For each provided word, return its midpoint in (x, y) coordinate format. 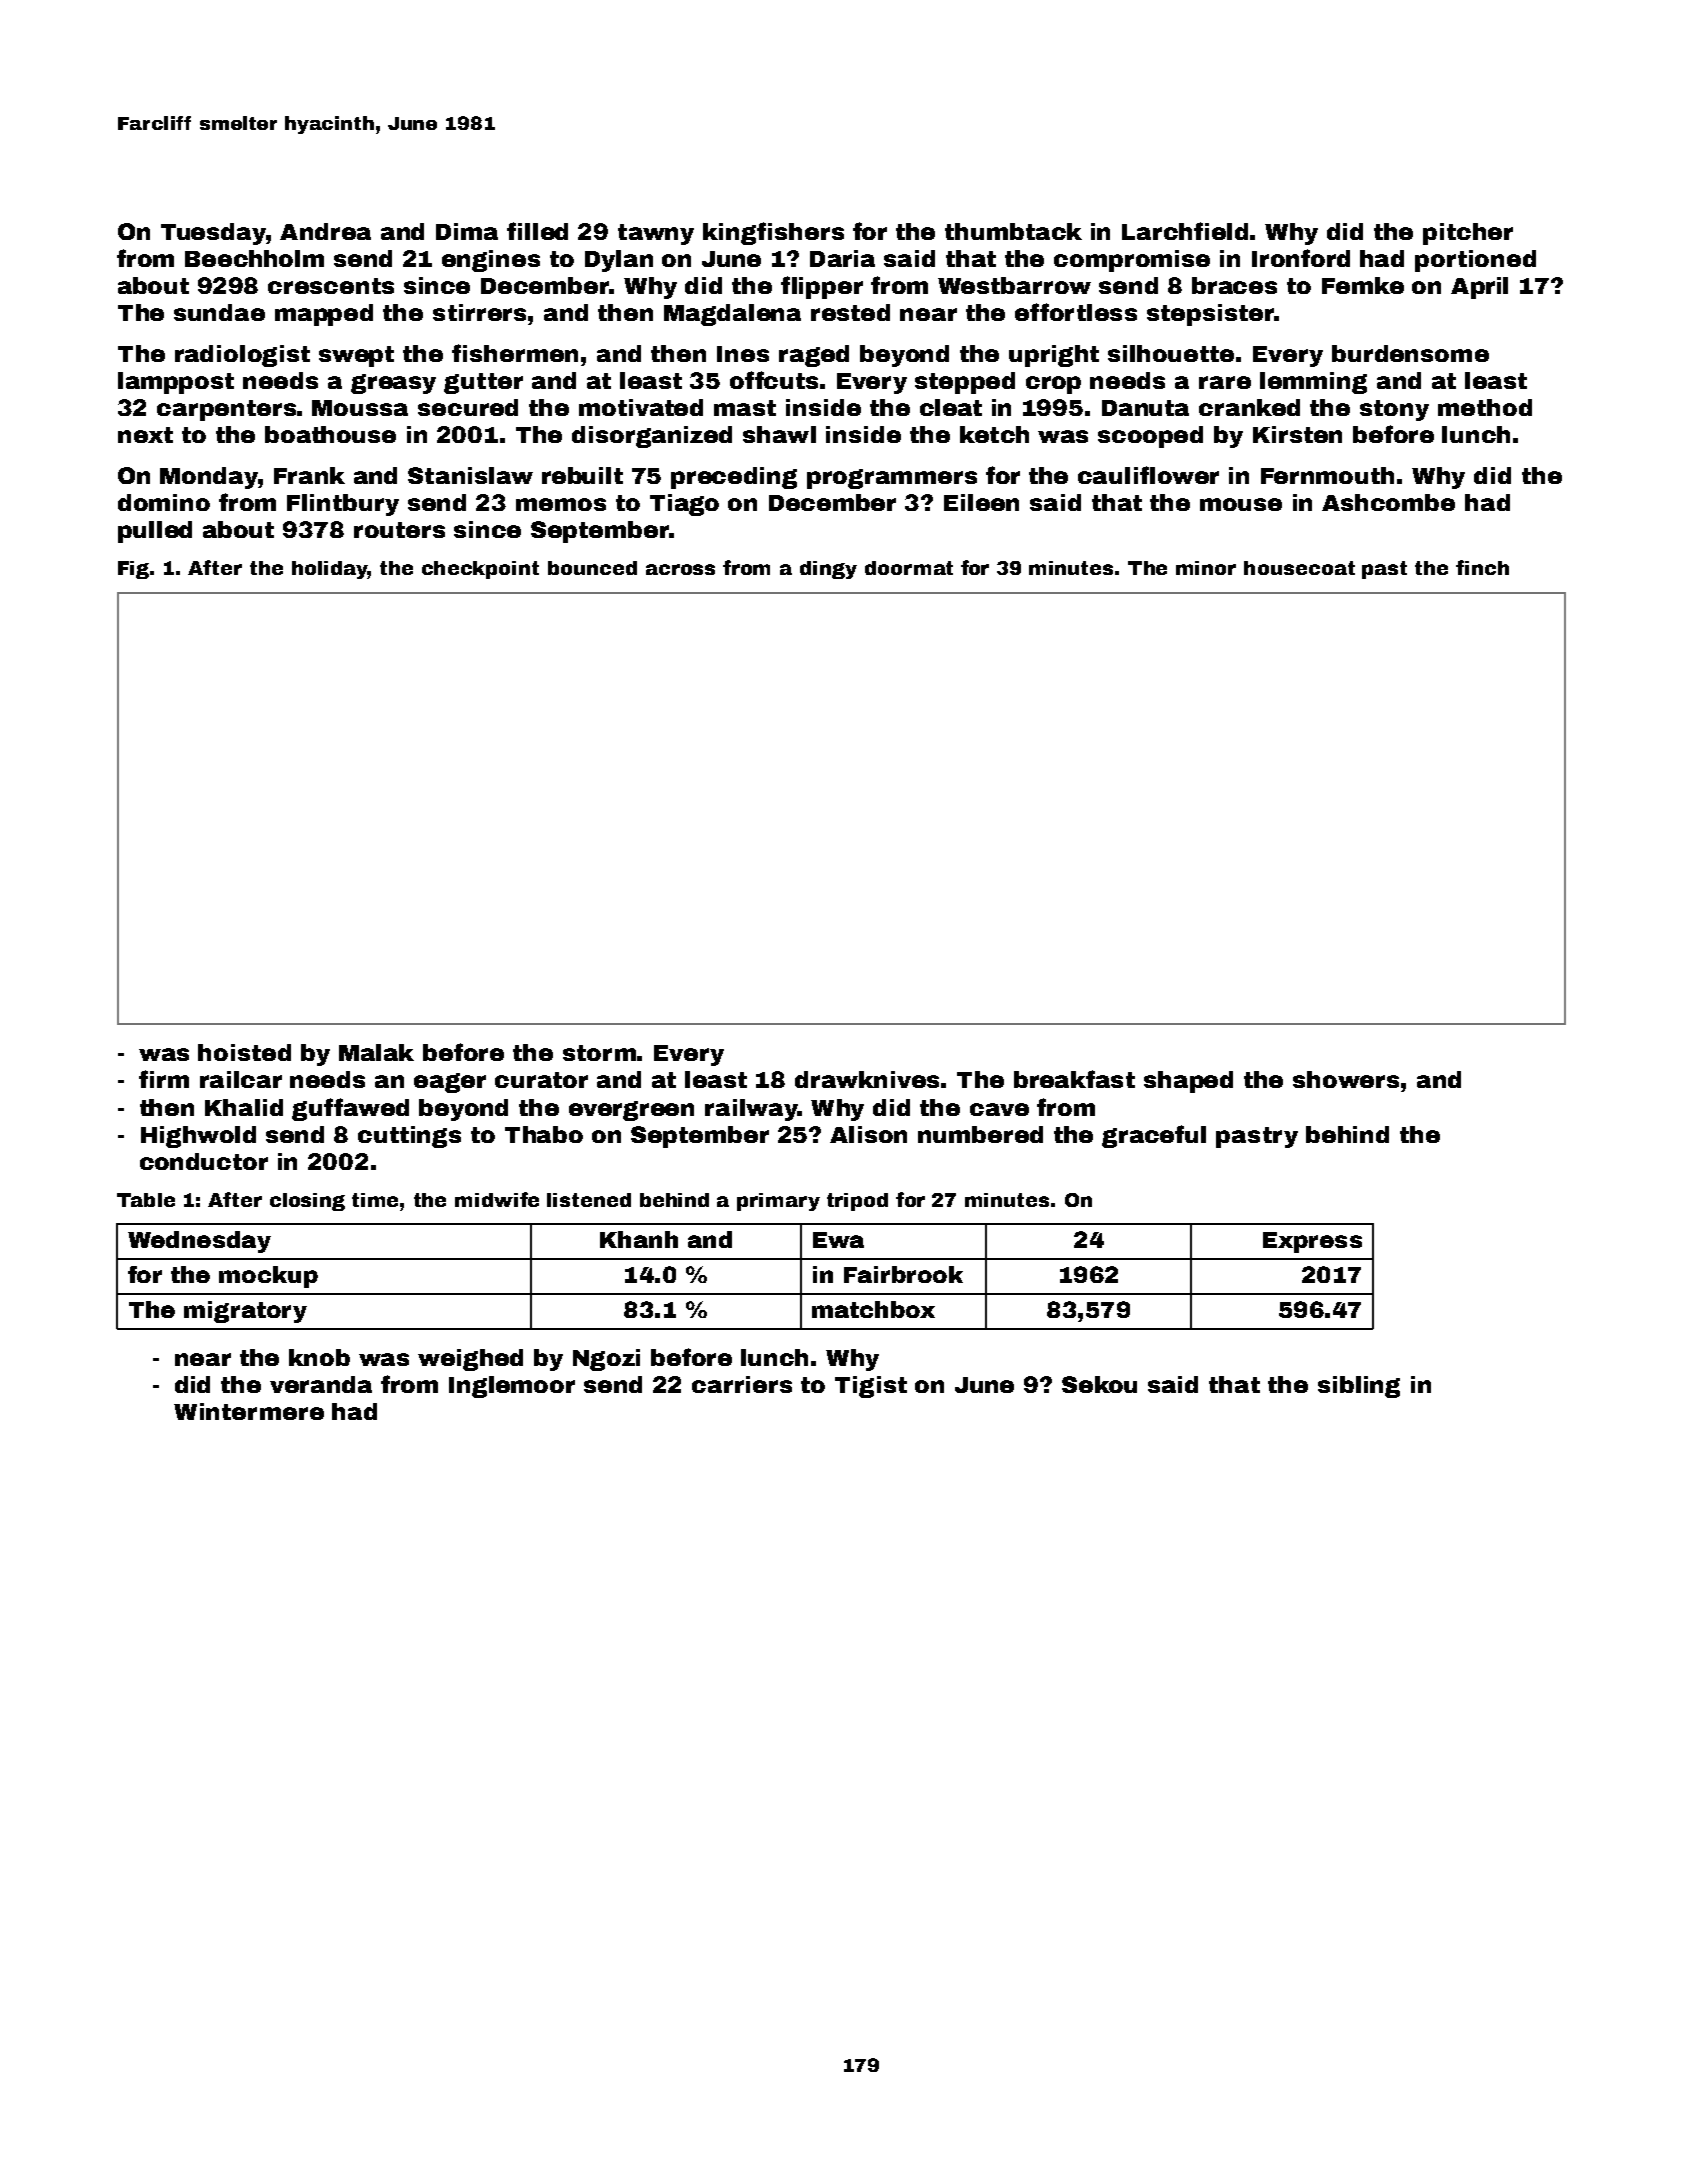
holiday (330, 570)
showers (1346, 1079)
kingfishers (773, 233)
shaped (1188, 1082)
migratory (245, 1312)
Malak (376, 1052)
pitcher (1468, 234)
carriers (742, 1384)
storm (599, 1053)
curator (541, 1080)
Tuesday (213, 234)
